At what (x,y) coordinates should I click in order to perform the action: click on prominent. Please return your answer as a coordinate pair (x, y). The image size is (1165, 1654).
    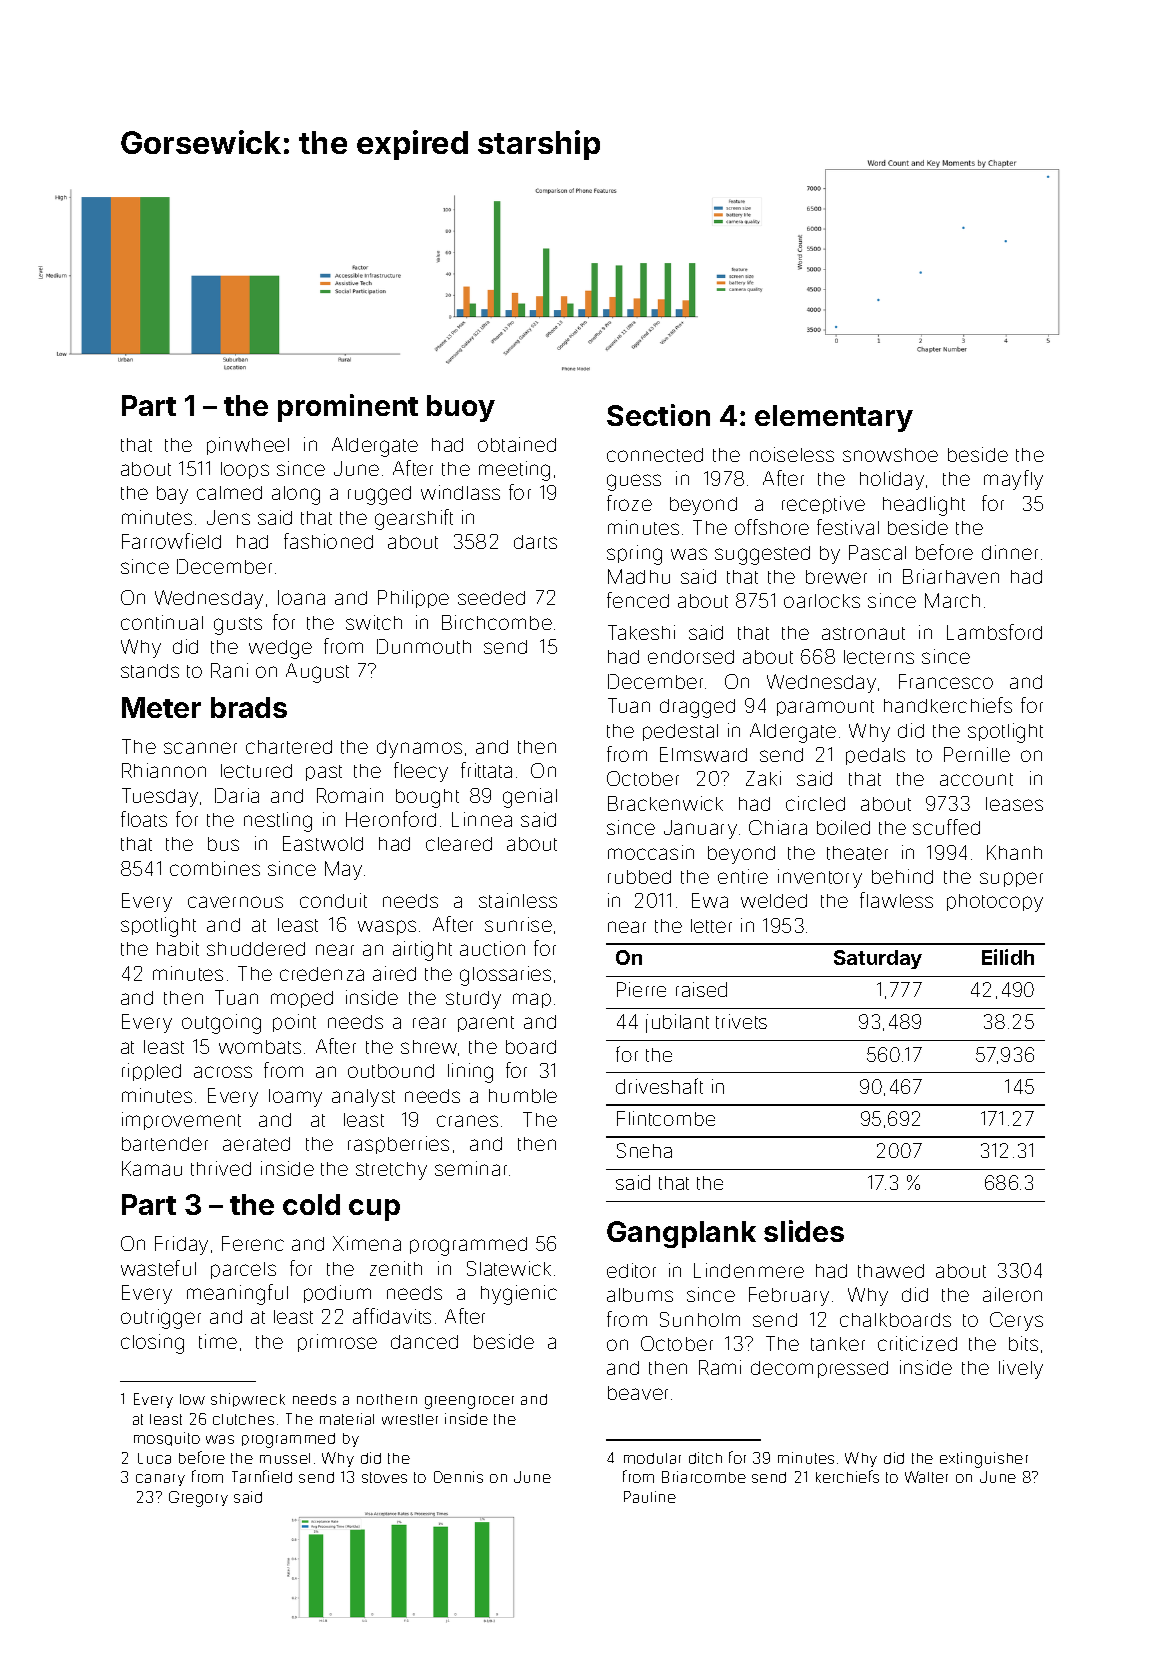
    Looking at the image, I should click on (348, 408).
